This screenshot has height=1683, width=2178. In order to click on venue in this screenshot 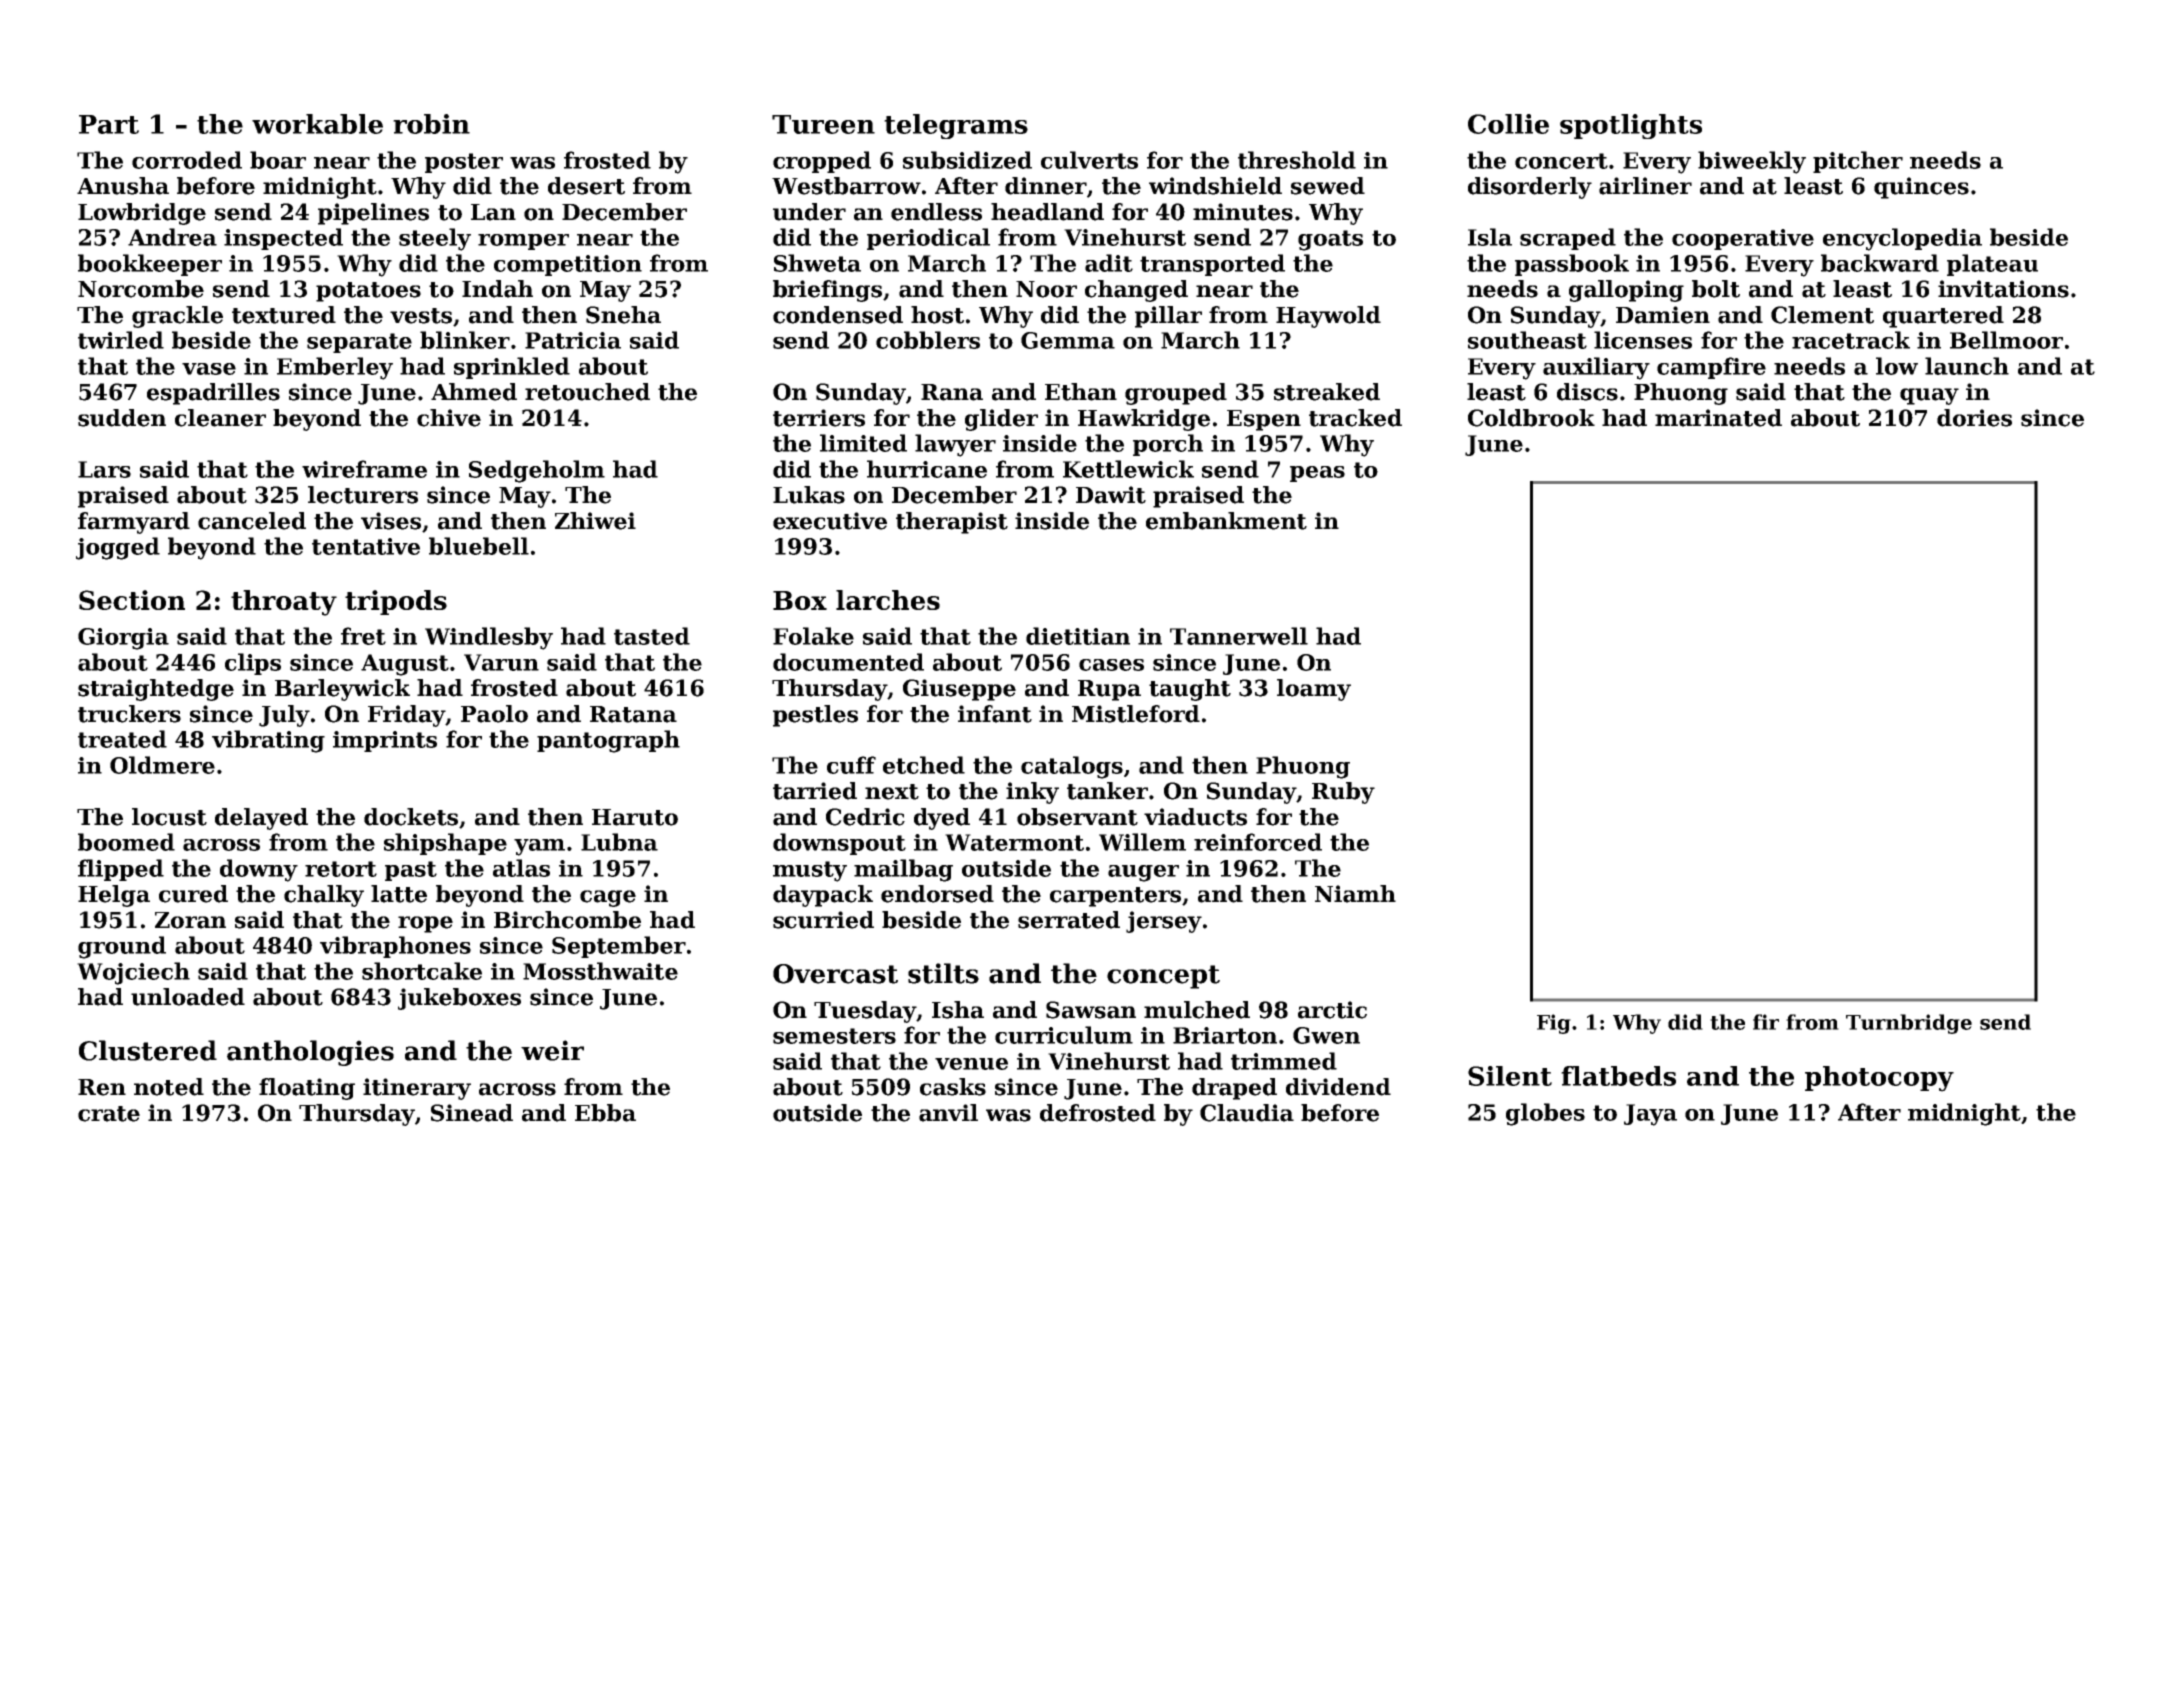, I will do `click(971, 1064)`.
